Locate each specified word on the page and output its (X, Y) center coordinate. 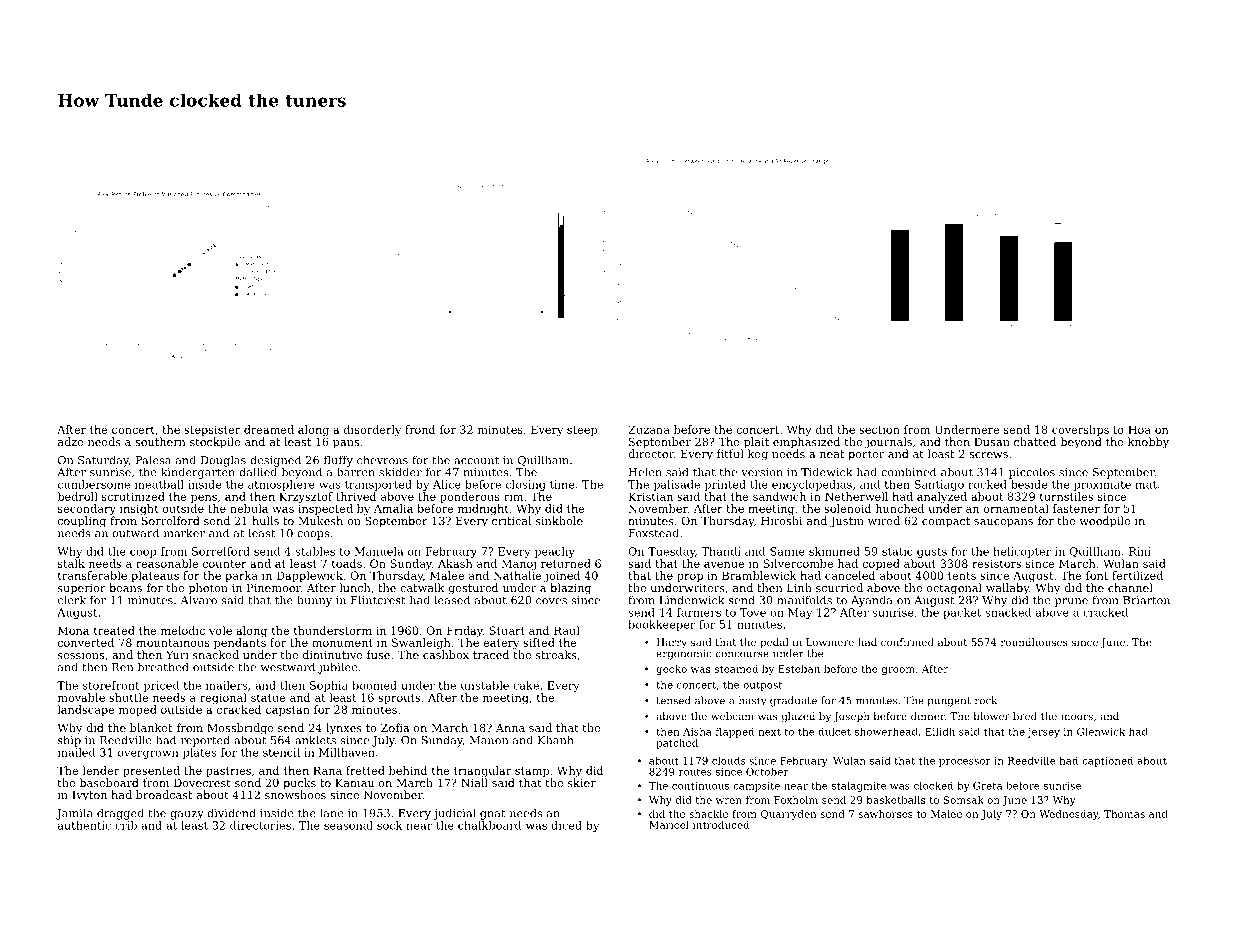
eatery (501, 644)
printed (725, 485)
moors (1077, 717)
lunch (355, 587)
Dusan (992, 442)
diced (566, 825)
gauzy (187, 815)
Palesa (153, 460)
